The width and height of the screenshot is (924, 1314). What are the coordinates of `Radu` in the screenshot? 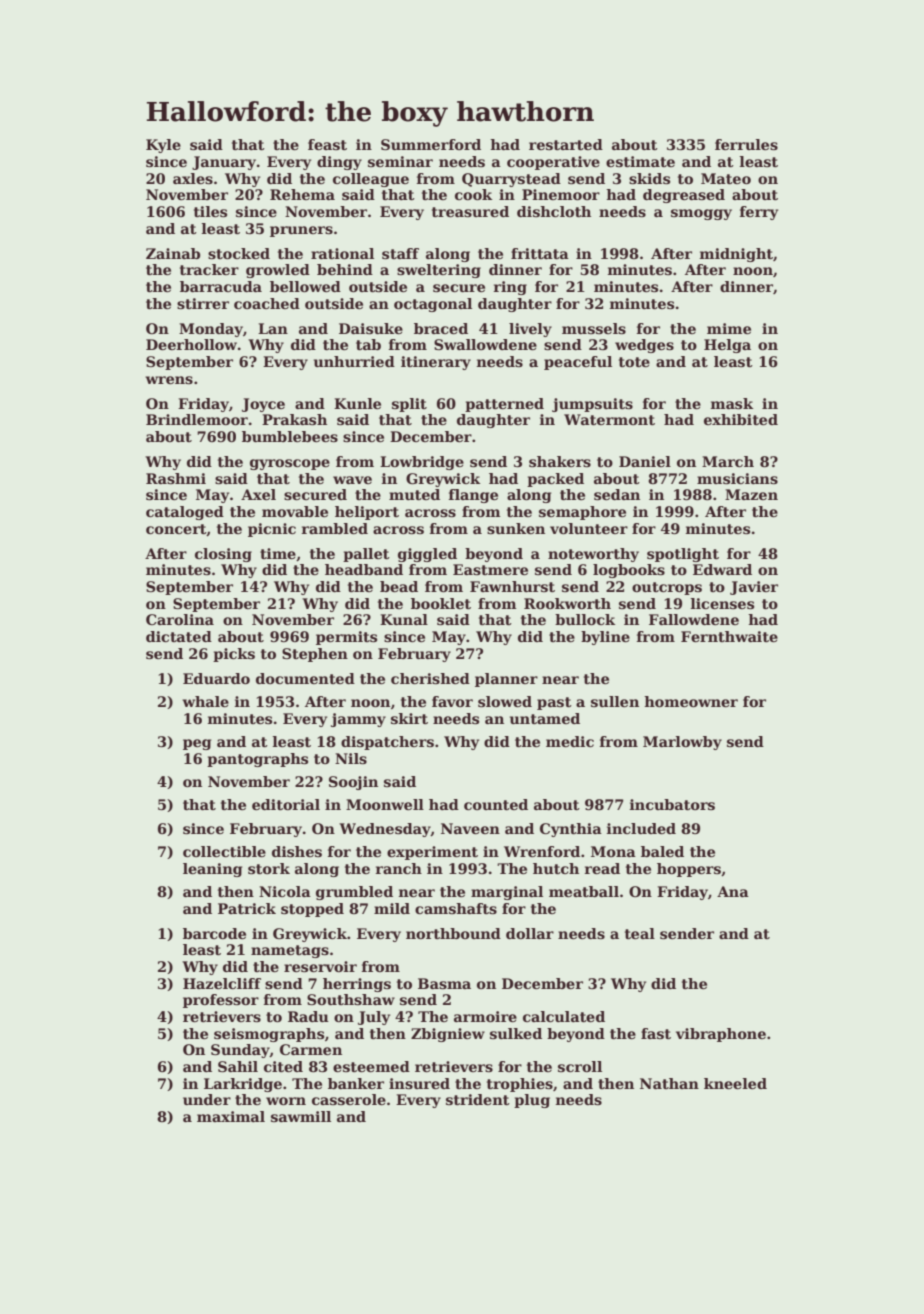 It's located at (308, 1016).
